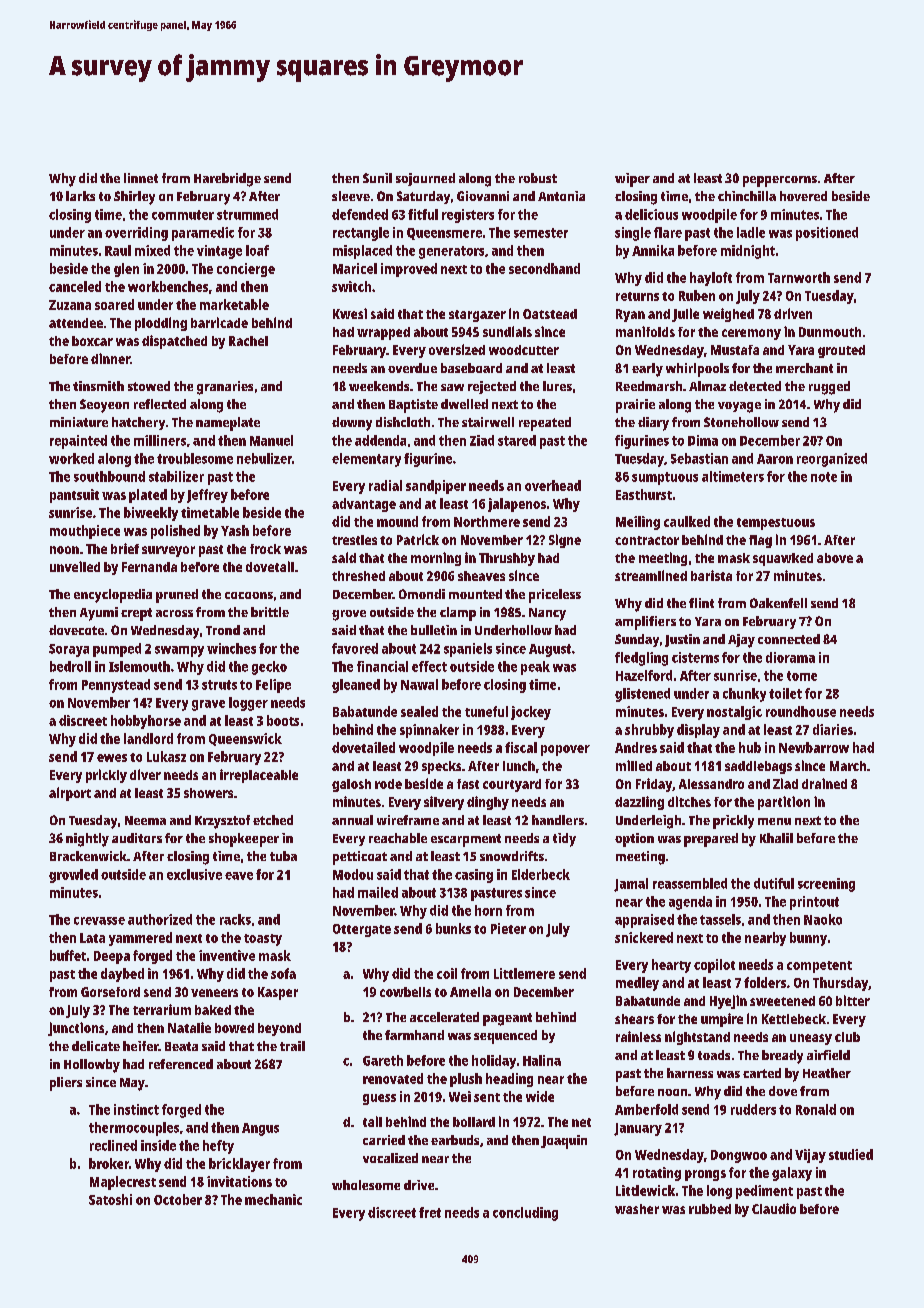 The width and height of the screenshot is (924, 1308). Describe the element at coordinates (541, 233) in the screenshot. I see `semester` at that location.
